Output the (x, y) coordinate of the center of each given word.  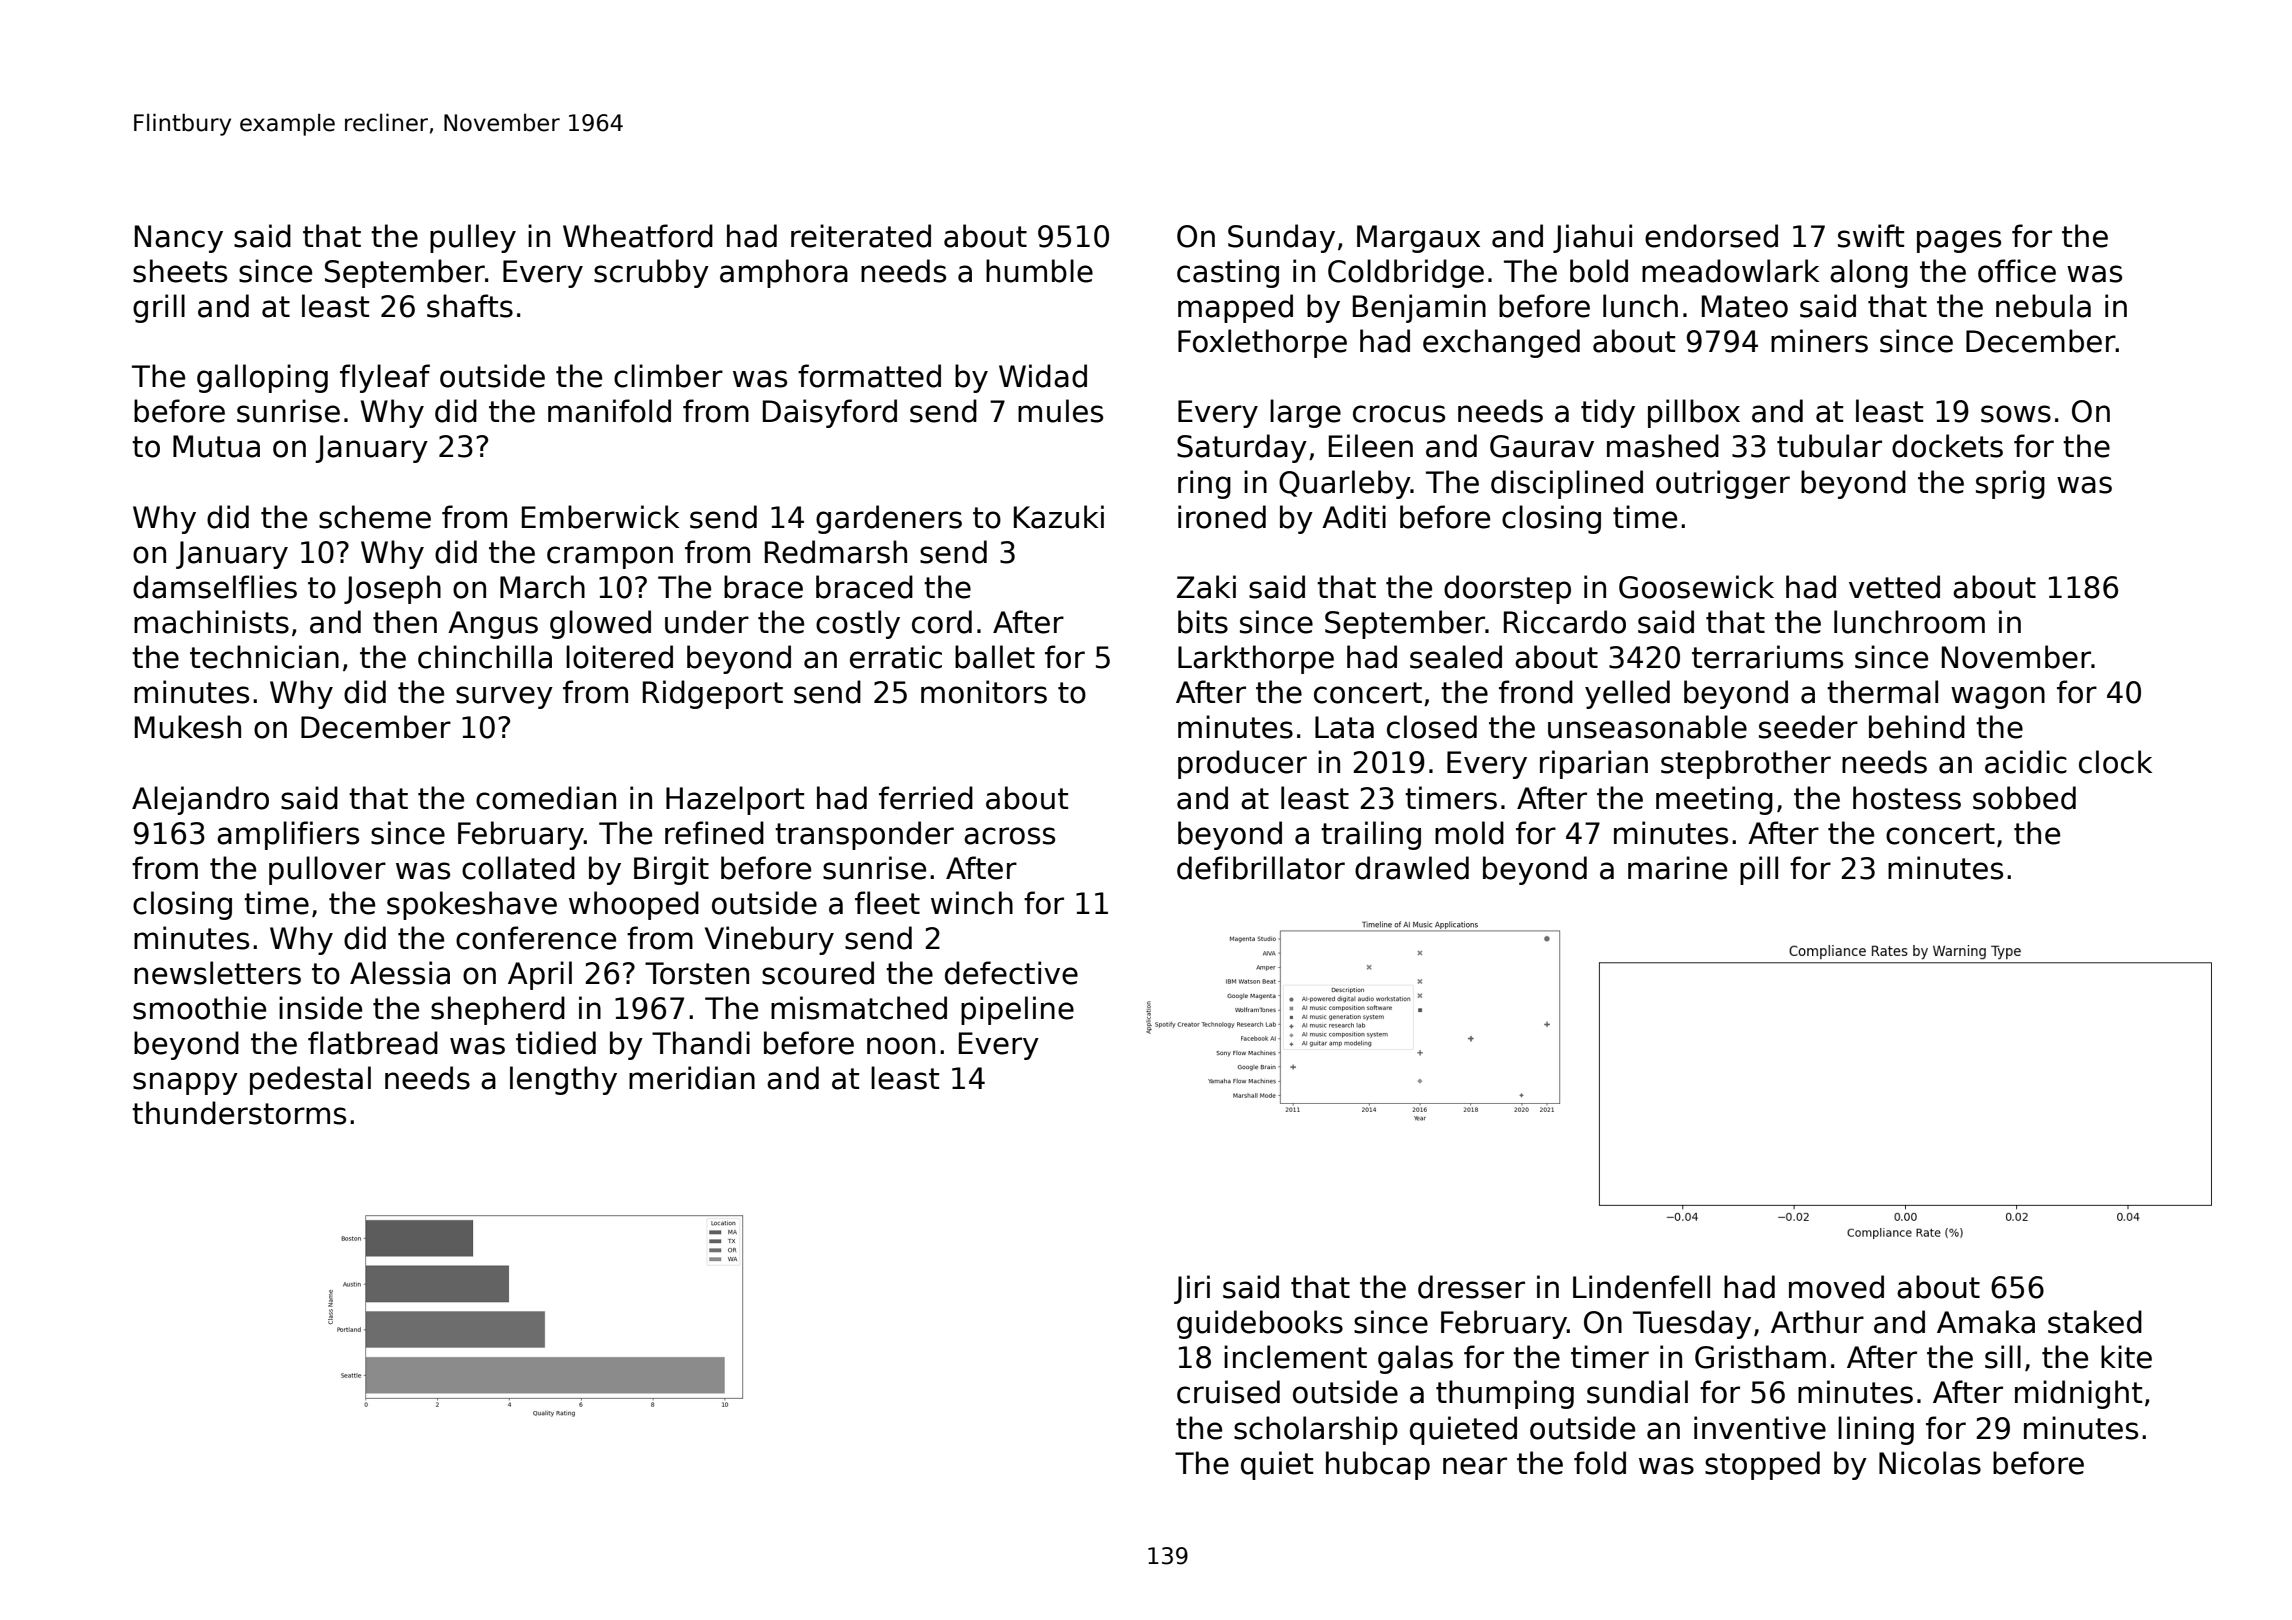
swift (1871, 236)
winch (972, 903)
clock (2115, 762)
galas (1415, 1359)
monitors (984, 692)
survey (504, 697)
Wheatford (638, 236)
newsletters (217, 973)
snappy (185, 1083)
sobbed (2024, 798)
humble (1039, 271)
